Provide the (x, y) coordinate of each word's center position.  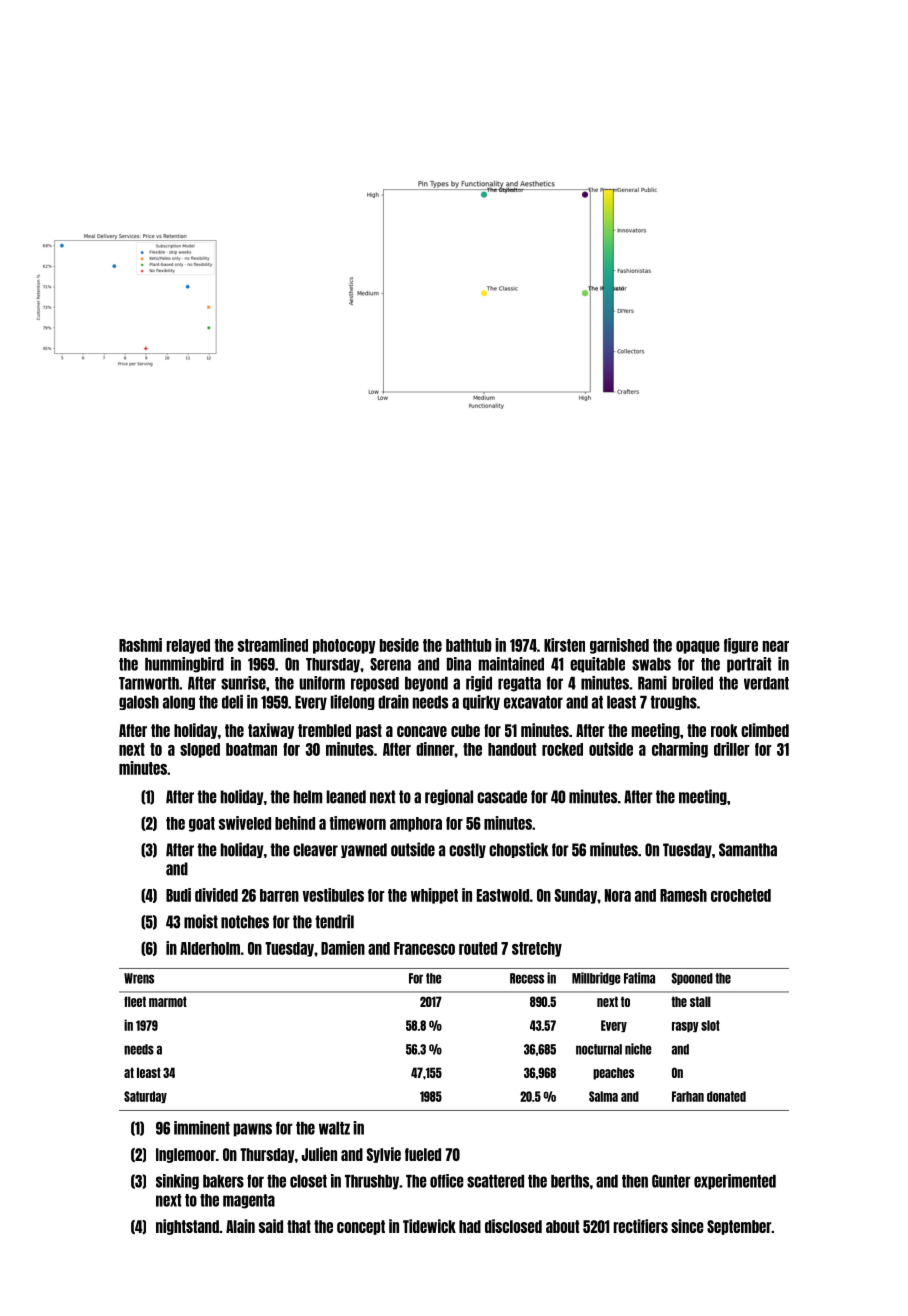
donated (726, 1096)
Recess (527, 978)
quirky (481, 702)
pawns (253, 1130)
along (179, 703)
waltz (334, 1128)
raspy (685, 1027)
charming (680, 750)
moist (201, 921)
